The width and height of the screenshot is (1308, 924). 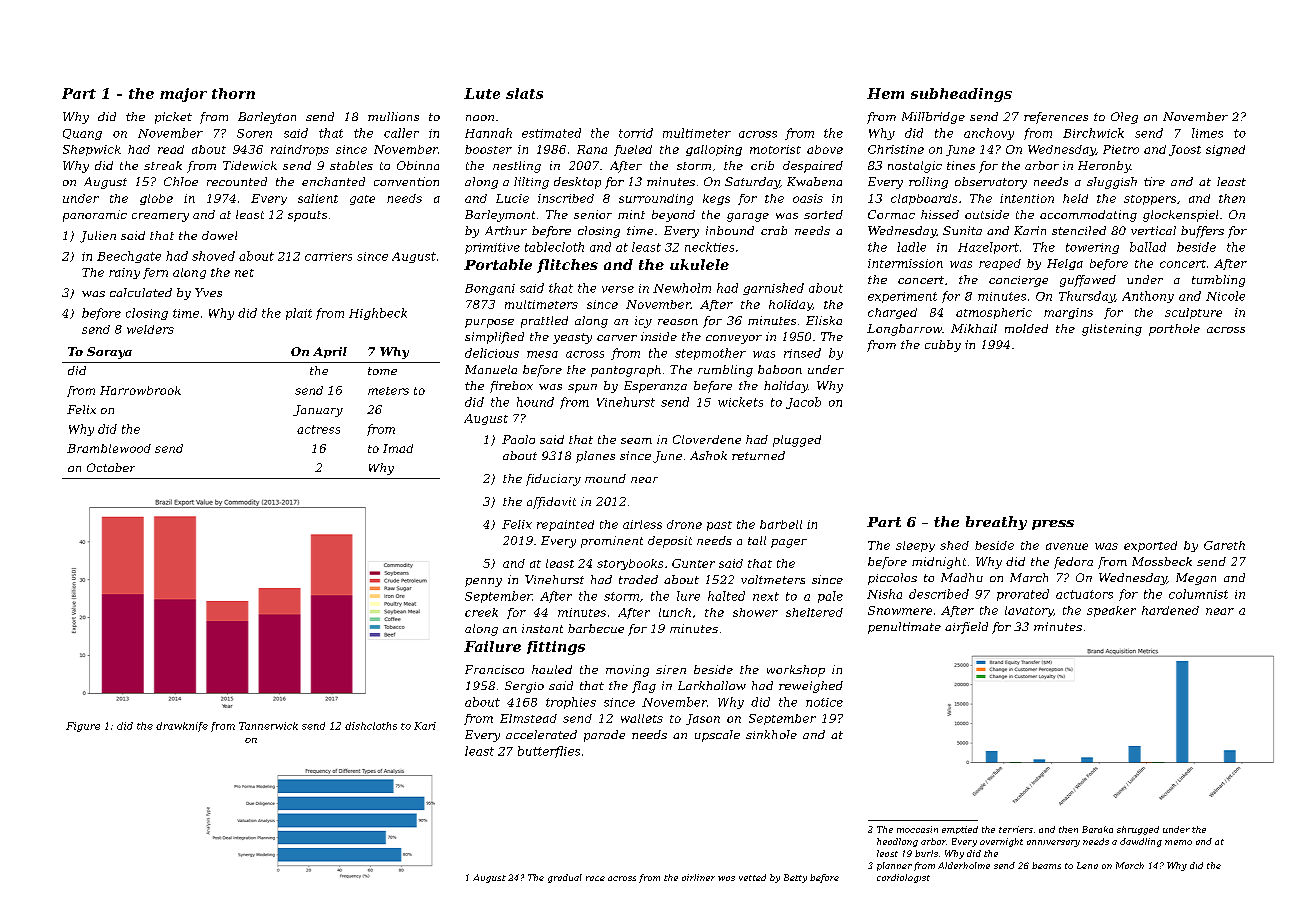 What do you see at coordinates (612, 542) in the screenshot?
I see `prominent` at bounding box center [612, 542].
